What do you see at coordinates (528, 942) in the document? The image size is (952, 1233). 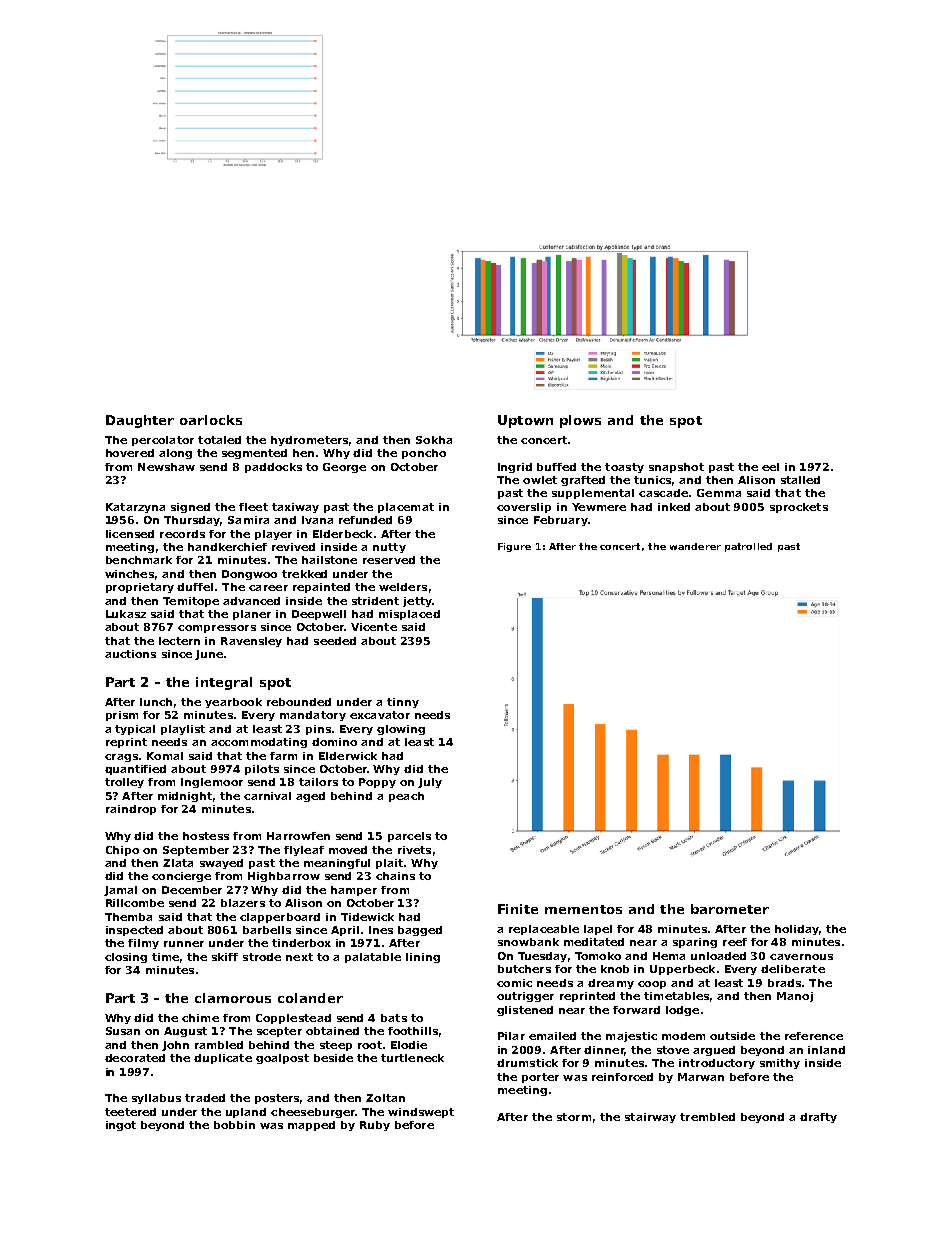 I see `snowbank` at bounding box center [528, 942].
